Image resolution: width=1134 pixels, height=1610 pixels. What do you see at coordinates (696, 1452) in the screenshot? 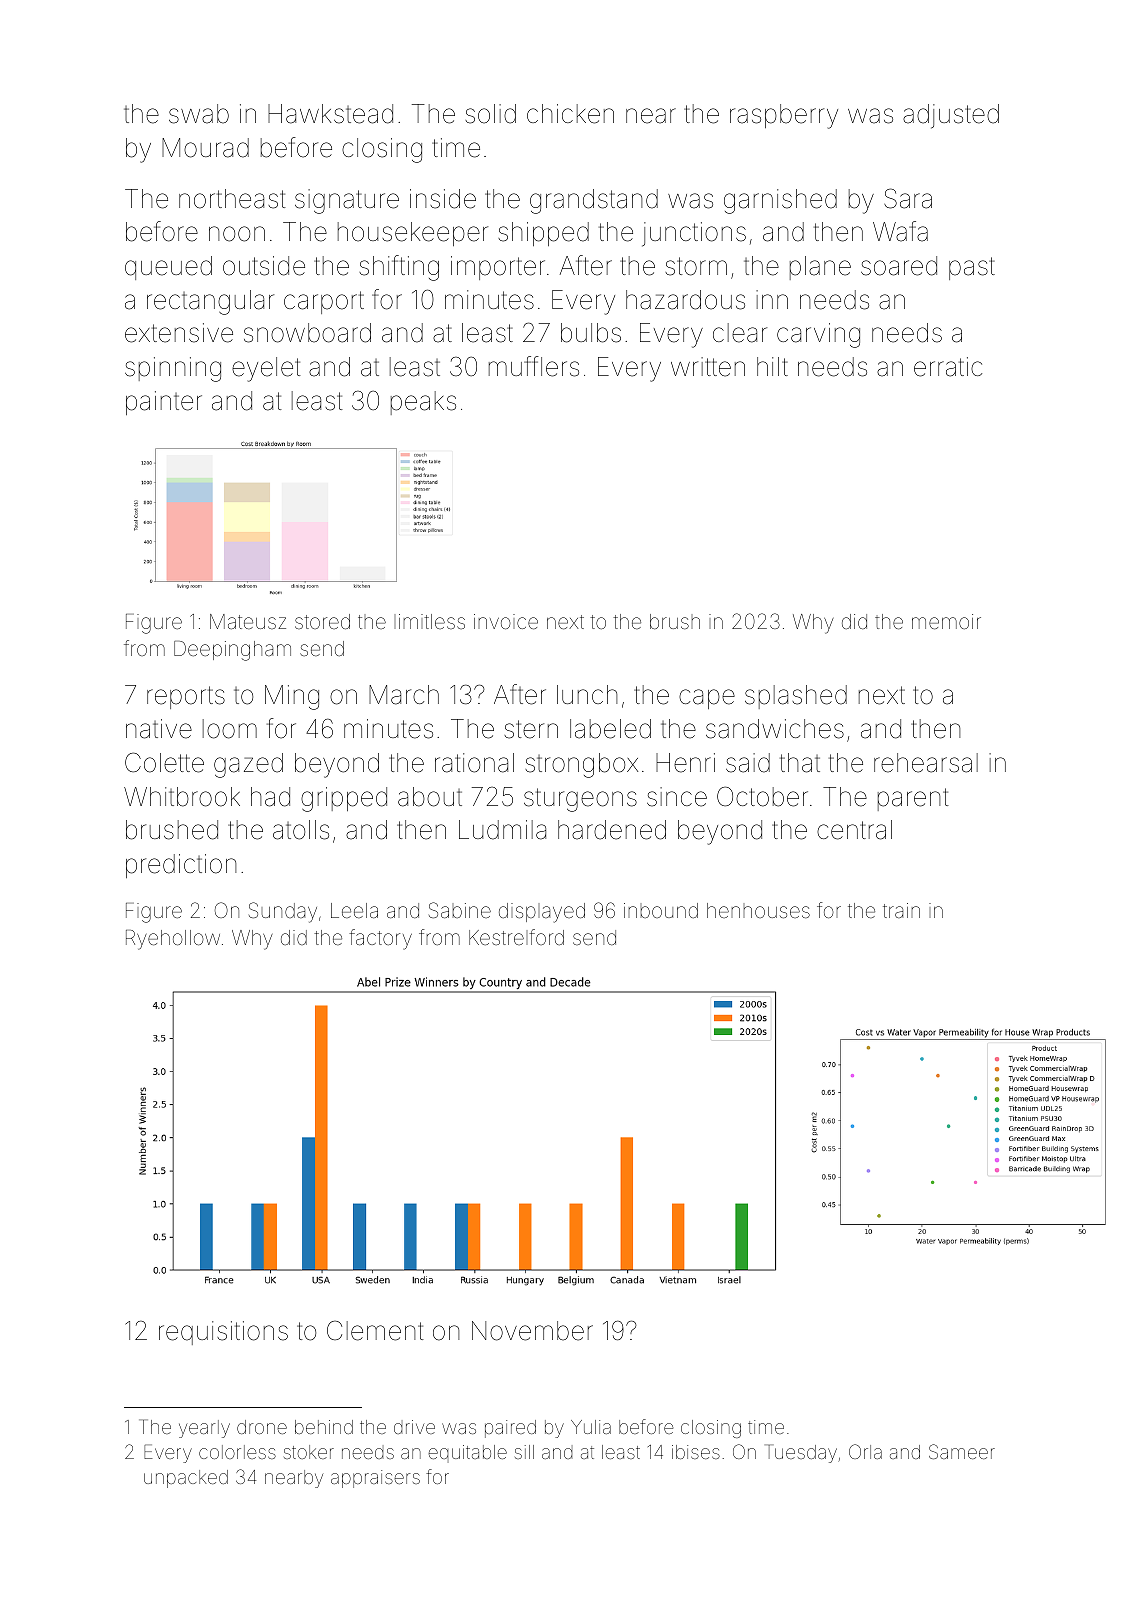
I see `ibises` at bounding box center [696, 1452].
